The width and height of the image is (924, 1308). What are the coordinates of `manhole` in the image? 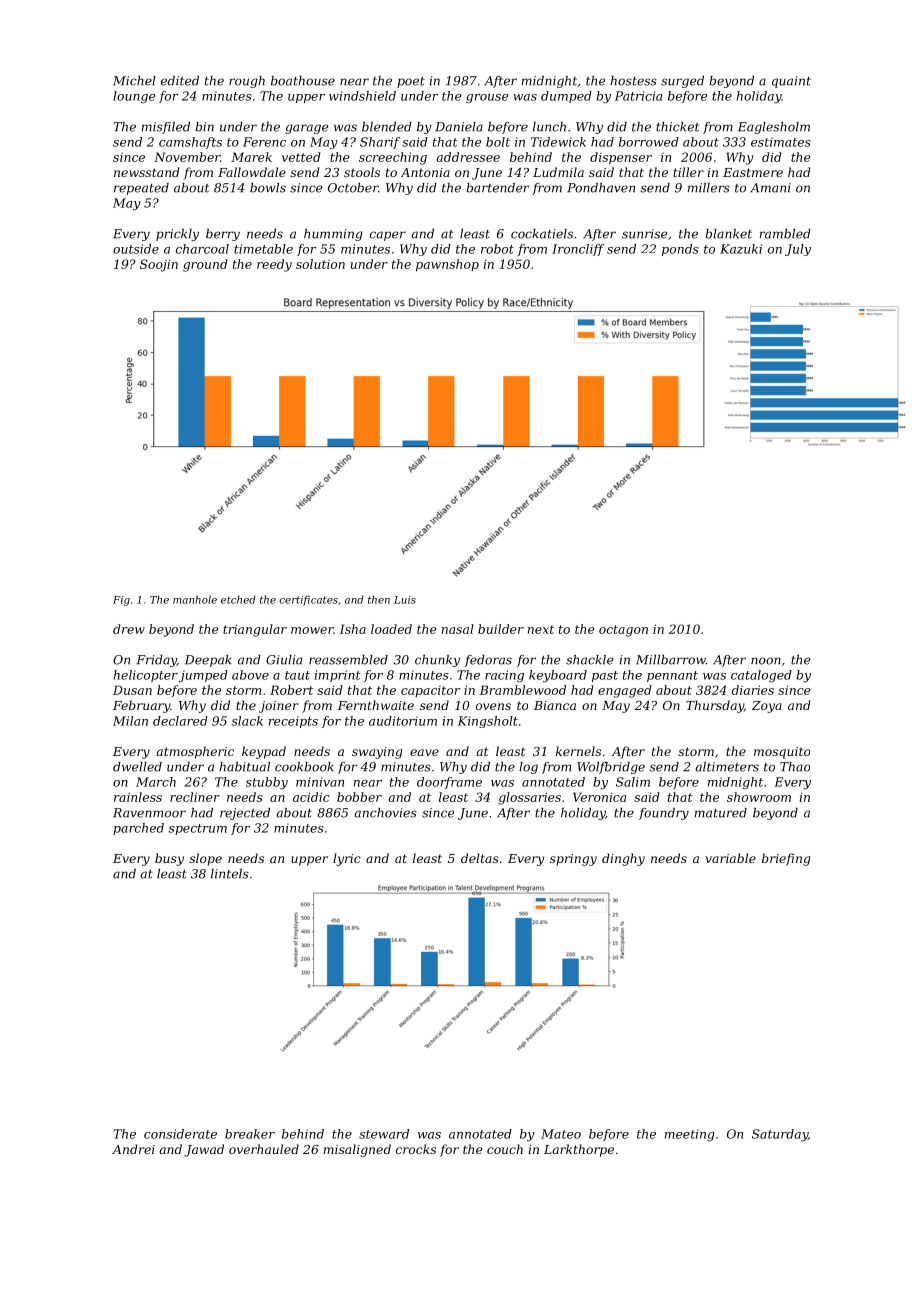 It's located at (195, 599).
